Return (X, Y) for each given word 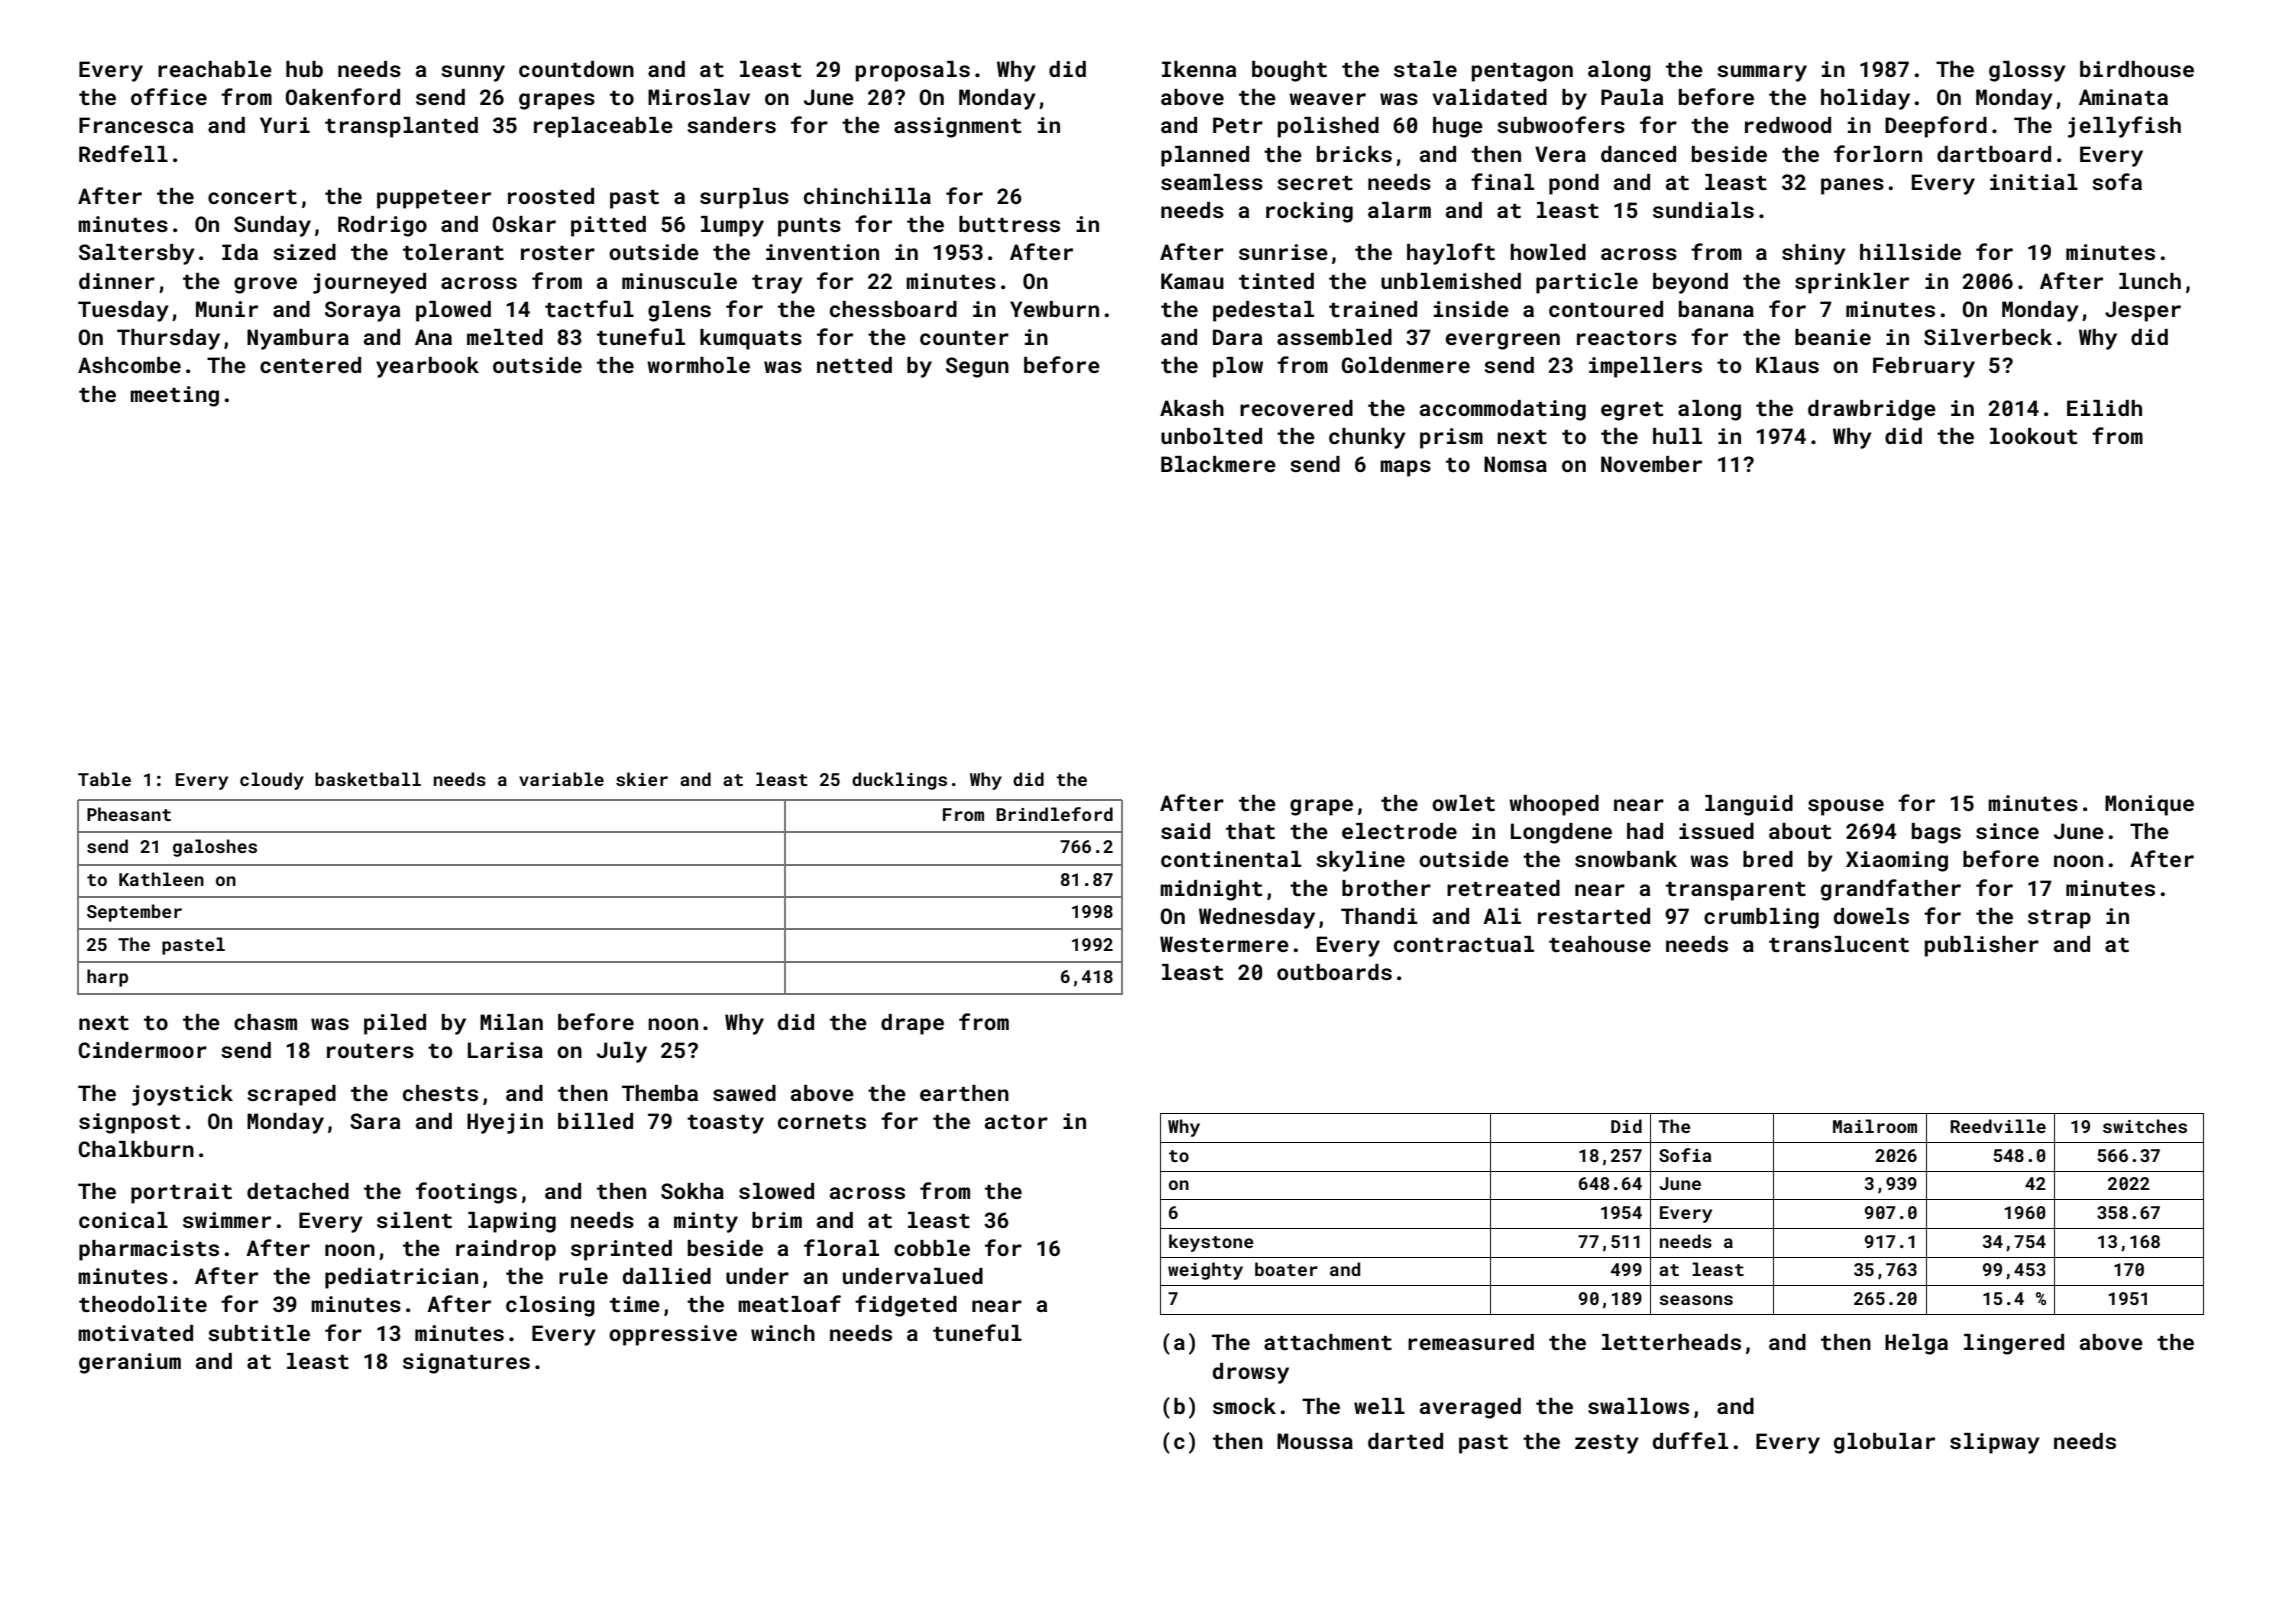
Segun (977, 367)
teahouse (1600, 944)
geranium (130, 1363)
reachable (215, 69)
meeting (174, 396)
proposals (913, 71)
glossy (2027, 71)
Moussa (1315, 1441)
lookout (2033, 436)
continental (1231, 859)
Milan (511, 1022)
